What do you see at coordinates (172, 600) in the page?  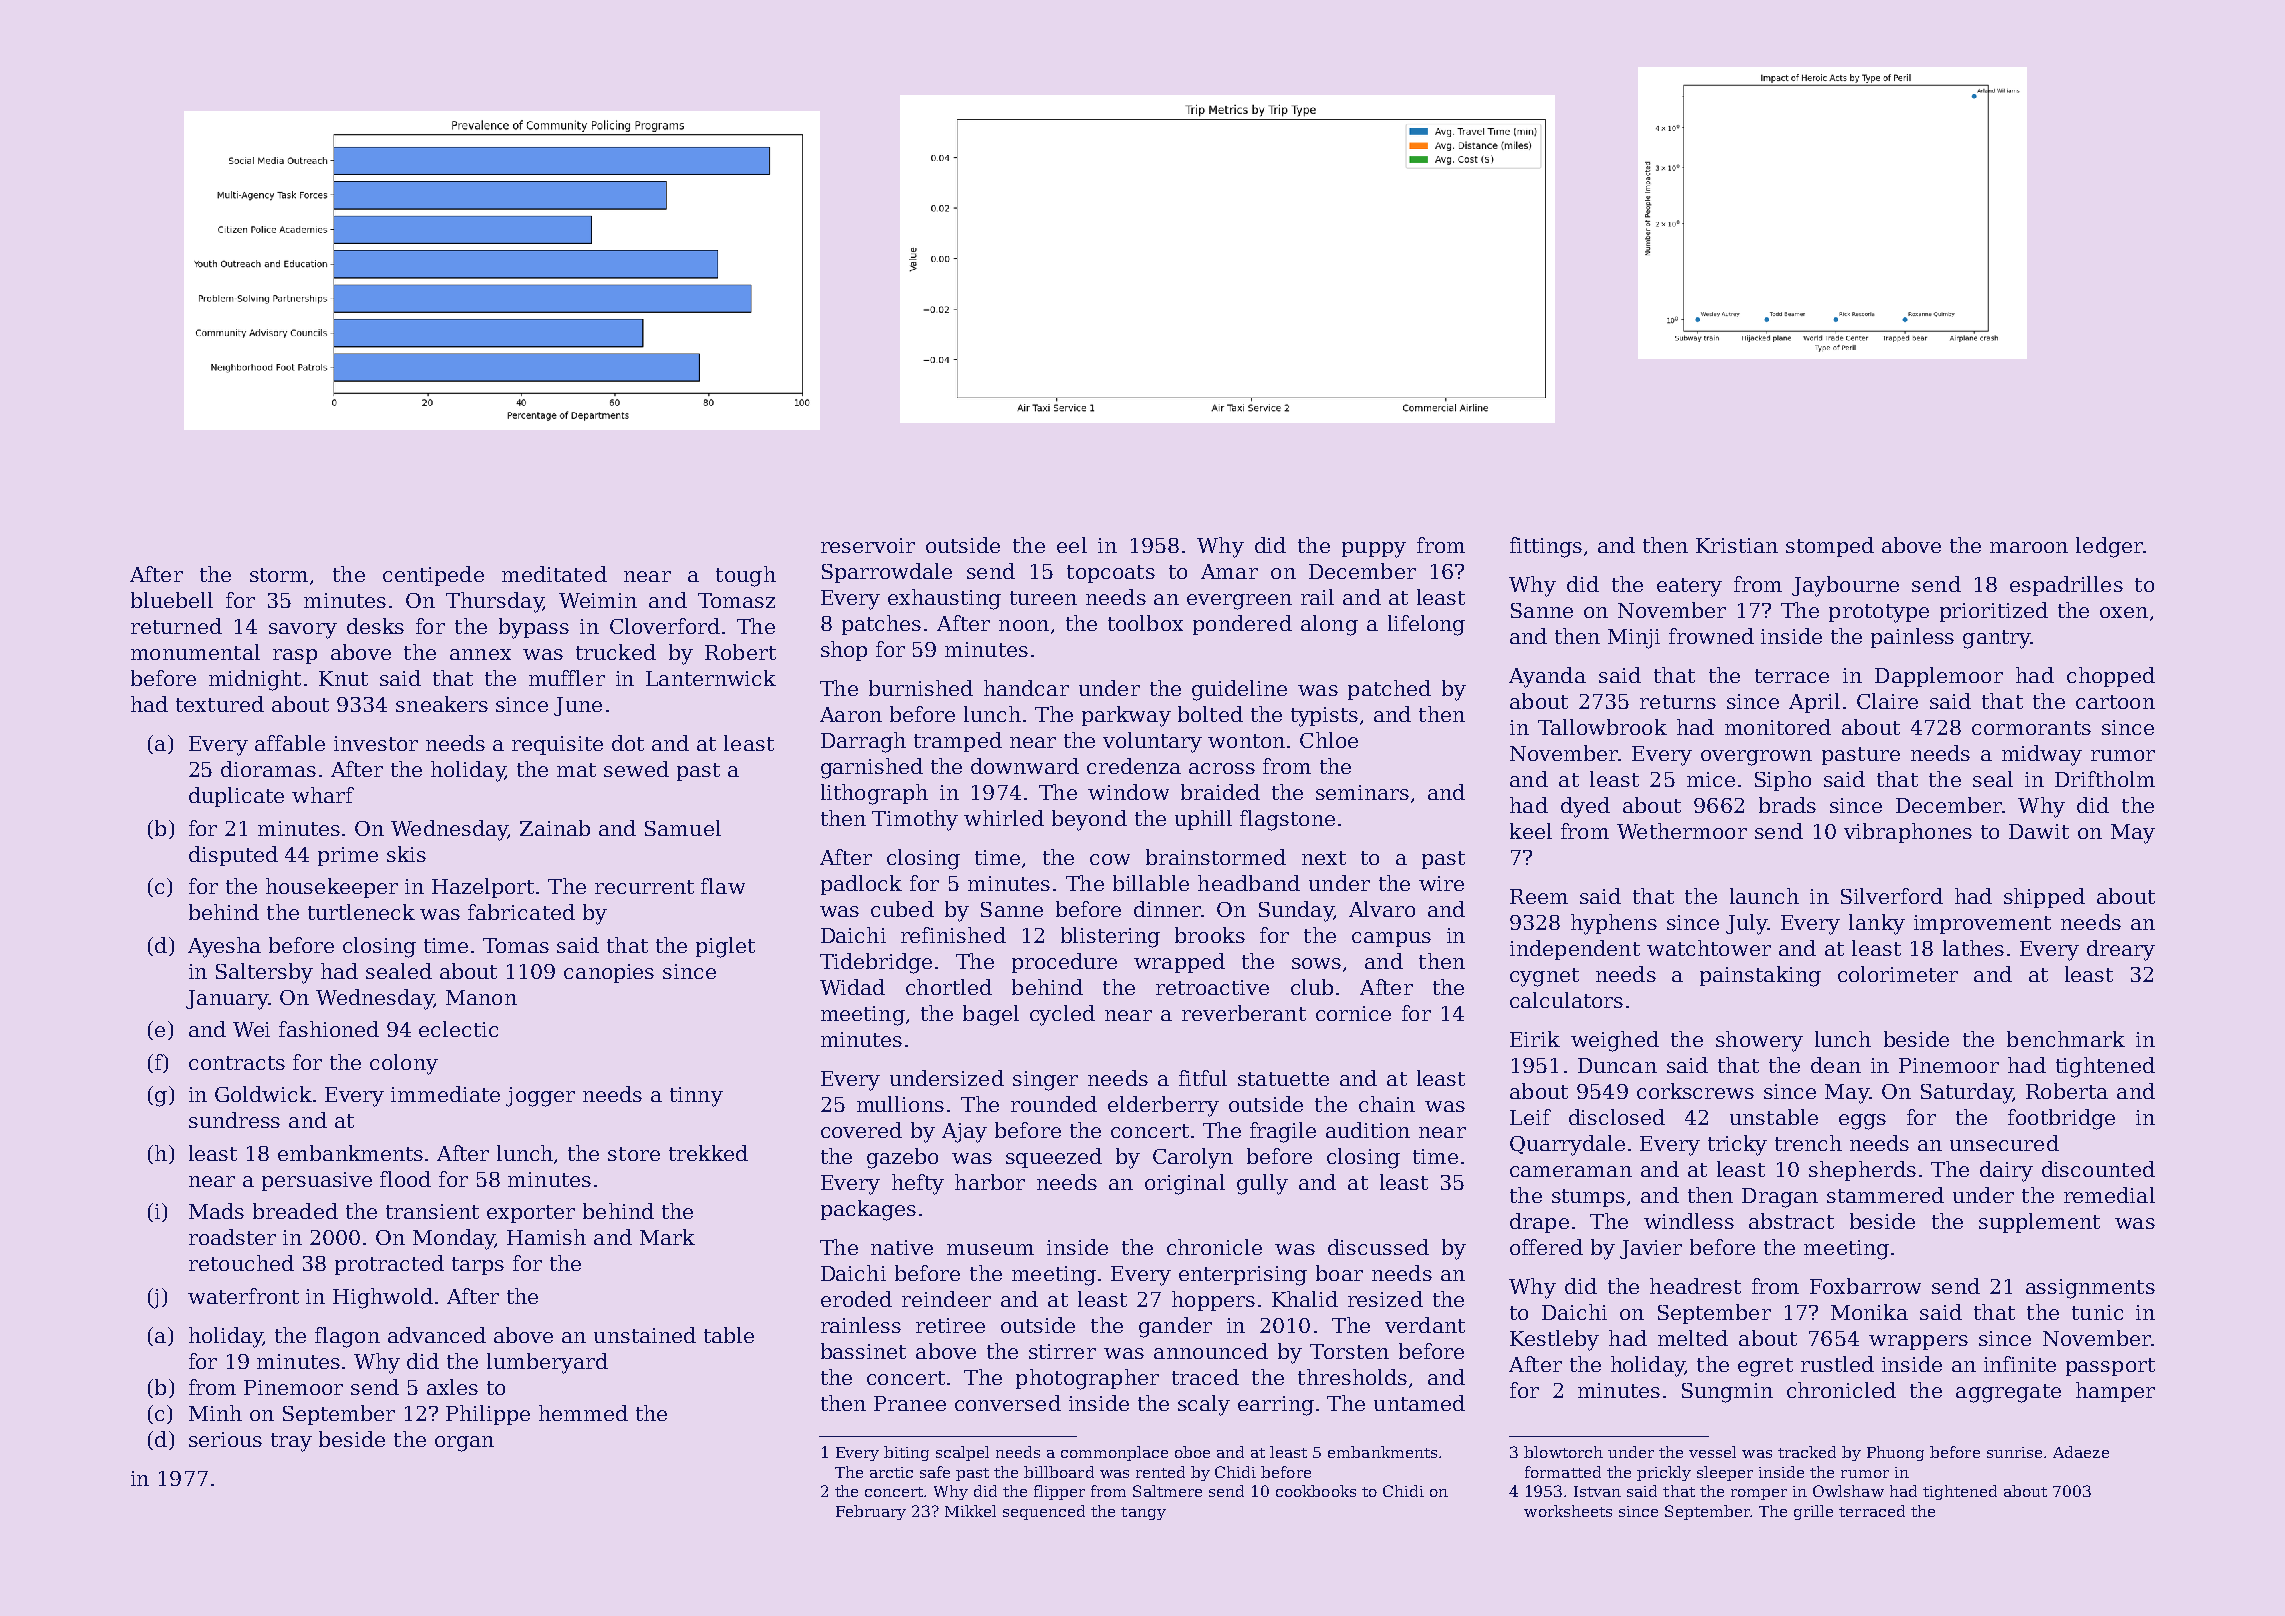 I see `bluebell` at bounding box center [172, 600].
